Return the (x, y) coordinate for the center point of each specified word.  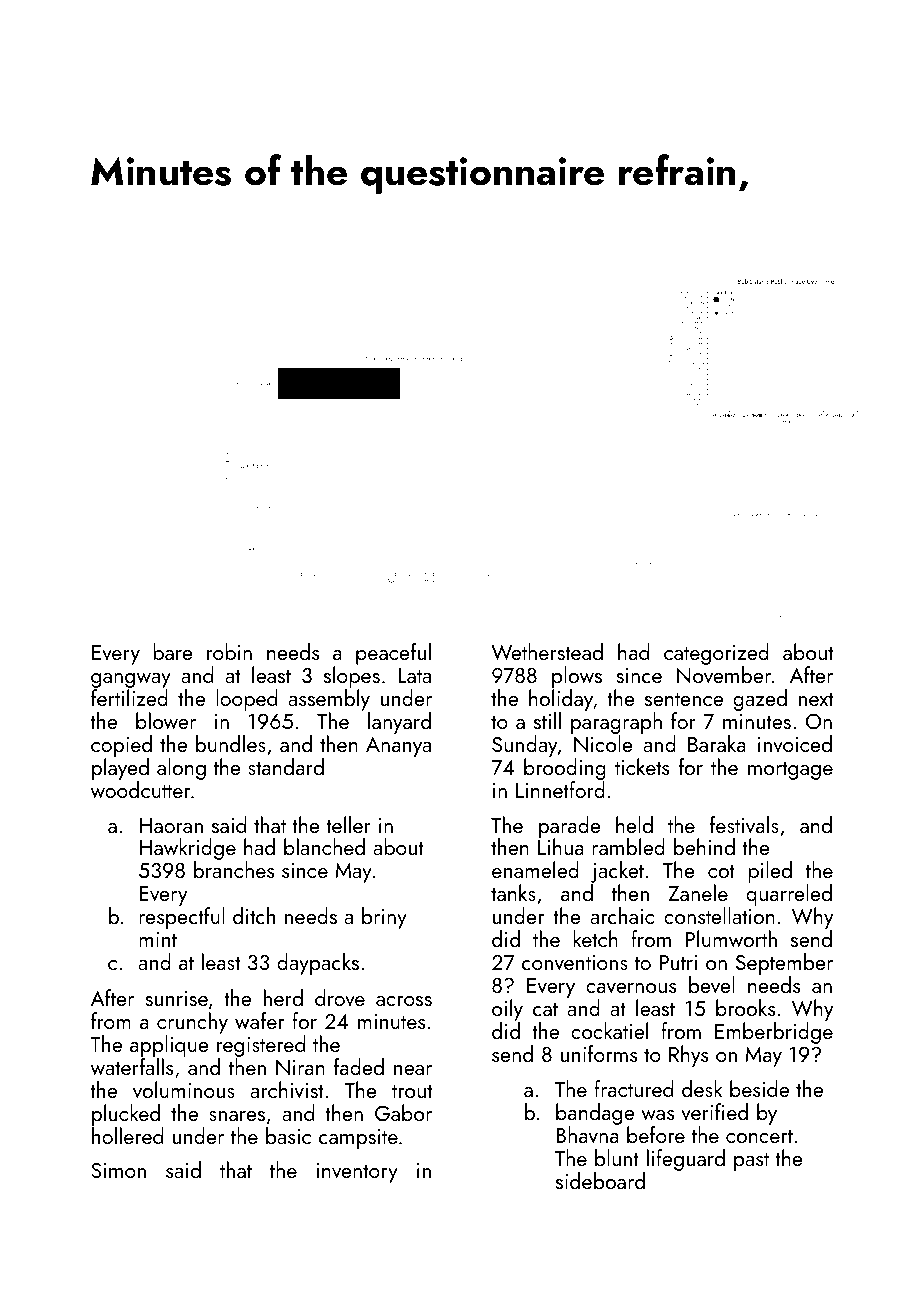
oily (507, 1010)
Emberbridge (774, 1033)
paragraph (616, 723)
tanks (513, 892)
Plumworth (731, 938)
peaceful (393, 654)
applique (169, 1046)
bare (173, 651)
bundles (231, 743)
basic (288, 1135)
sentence (684, 699)
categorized (716, 654)
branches (234, 870)
